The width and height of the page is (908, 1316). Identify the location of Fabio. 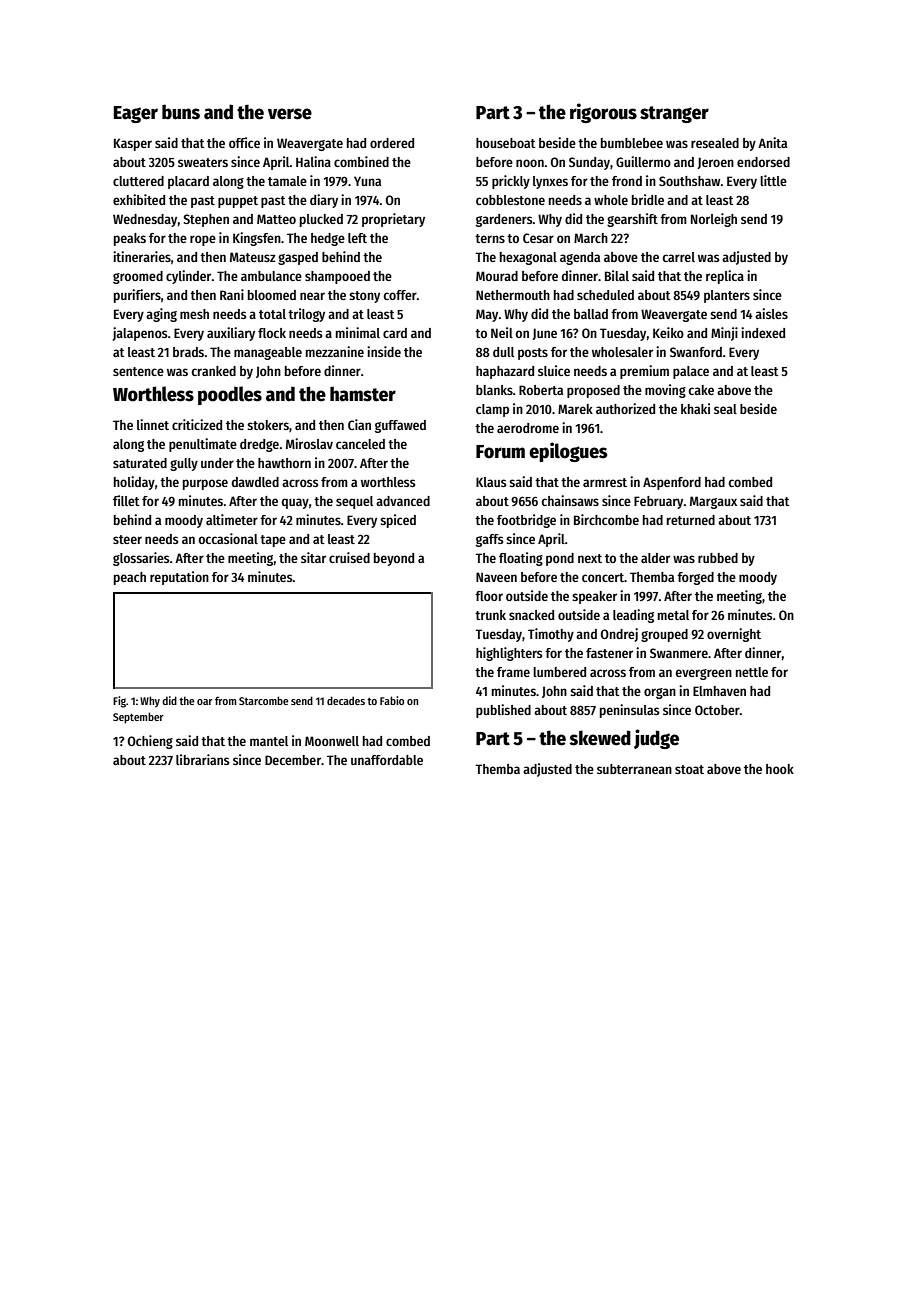
(392, 700).
